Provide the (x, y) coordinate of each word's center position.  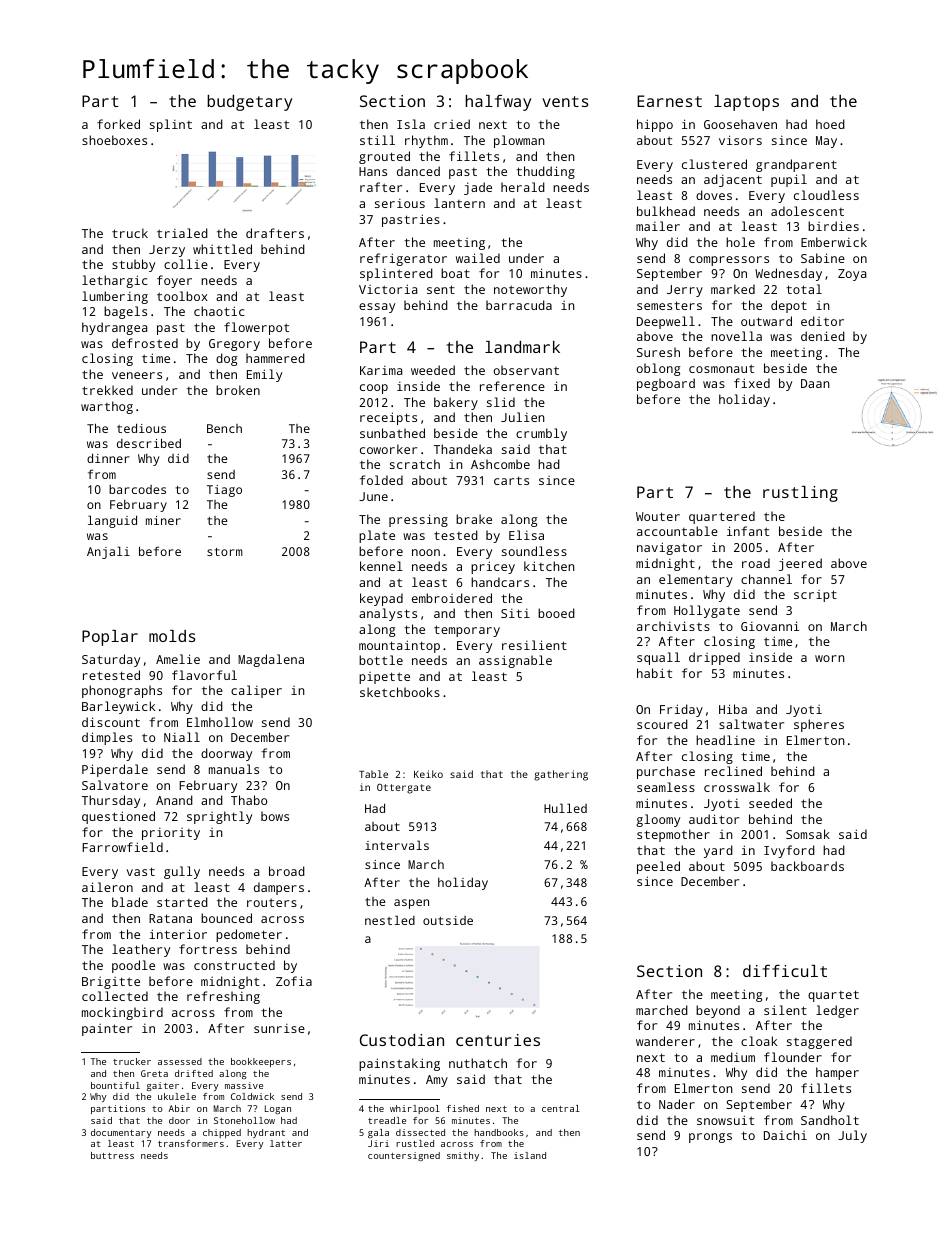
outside (448, 920)
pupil (789, 180)
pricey (493, 567)
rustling (800, 494)
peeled (658, 867)
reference (512, 386)
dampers (279, 888)
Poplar (110, 638)
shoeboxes (114, 140)
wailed (478, 258)
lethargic (115, 281)
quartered (722, 517)
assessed (180, 1061)
